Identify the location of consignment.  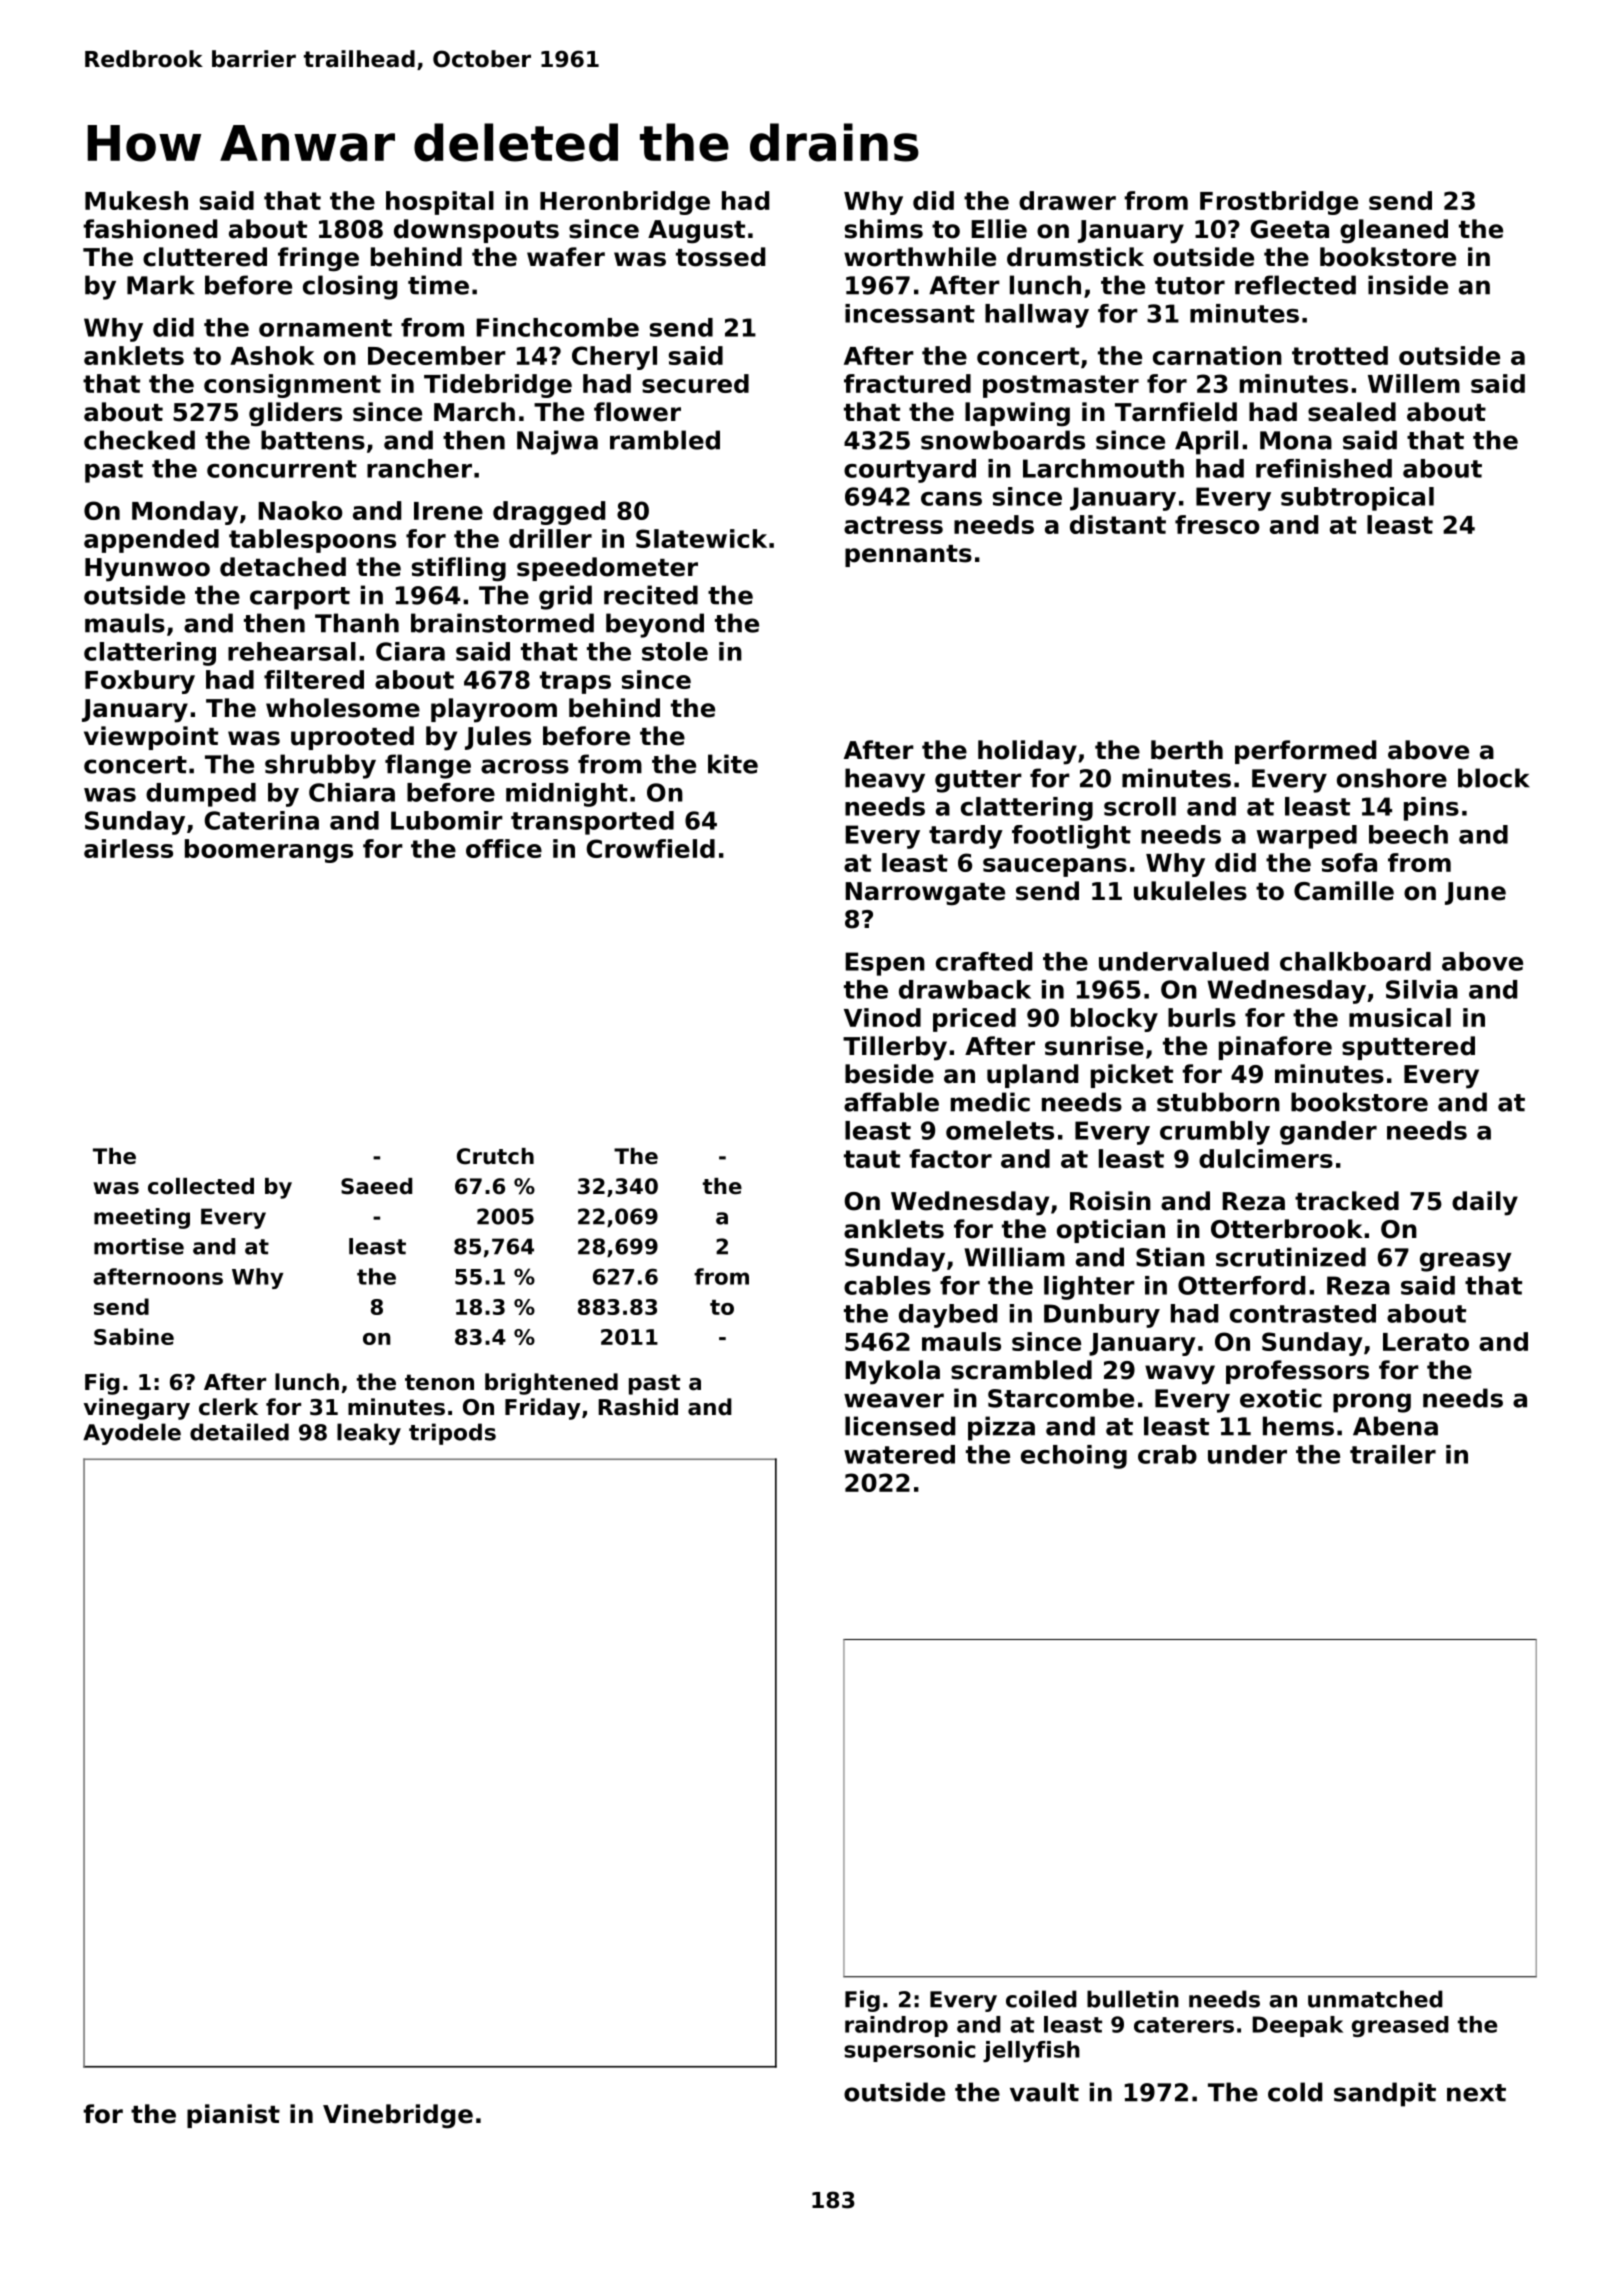
(292, 386).
